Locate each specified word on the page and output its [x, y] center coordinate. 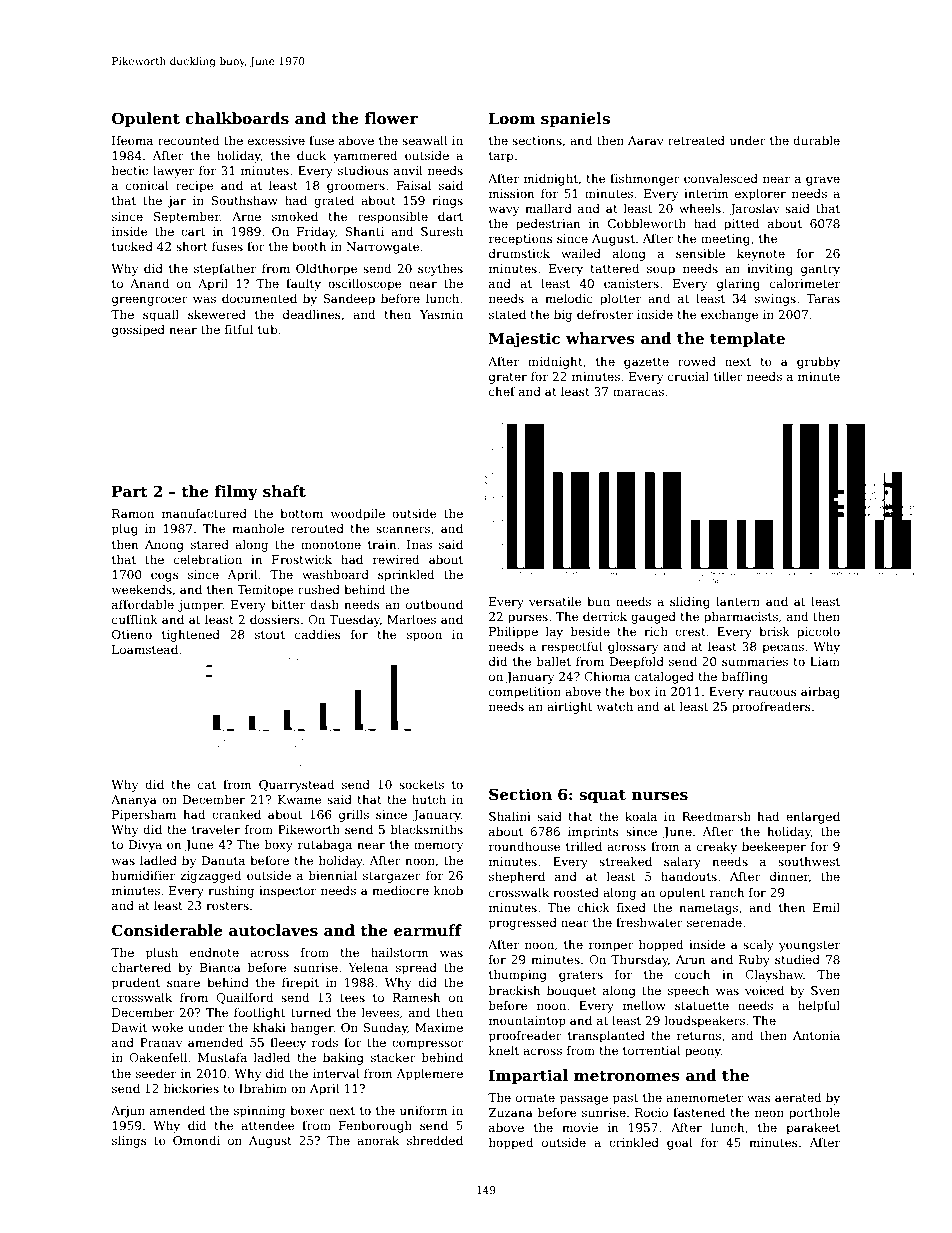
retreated [696, 140]
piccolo [818, 632]
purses [528, 619]
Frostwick [302, 559]
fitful [239, 329]
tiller [728, 376]
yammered [365, 156]
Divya [145, 846]
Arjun [128, 1112]
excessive [276, 140]
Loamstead [145, 649]
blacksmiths [427, 829]
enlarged [813, 817]
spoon [424, 637]
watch [615, 706]
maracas [638, 392]
